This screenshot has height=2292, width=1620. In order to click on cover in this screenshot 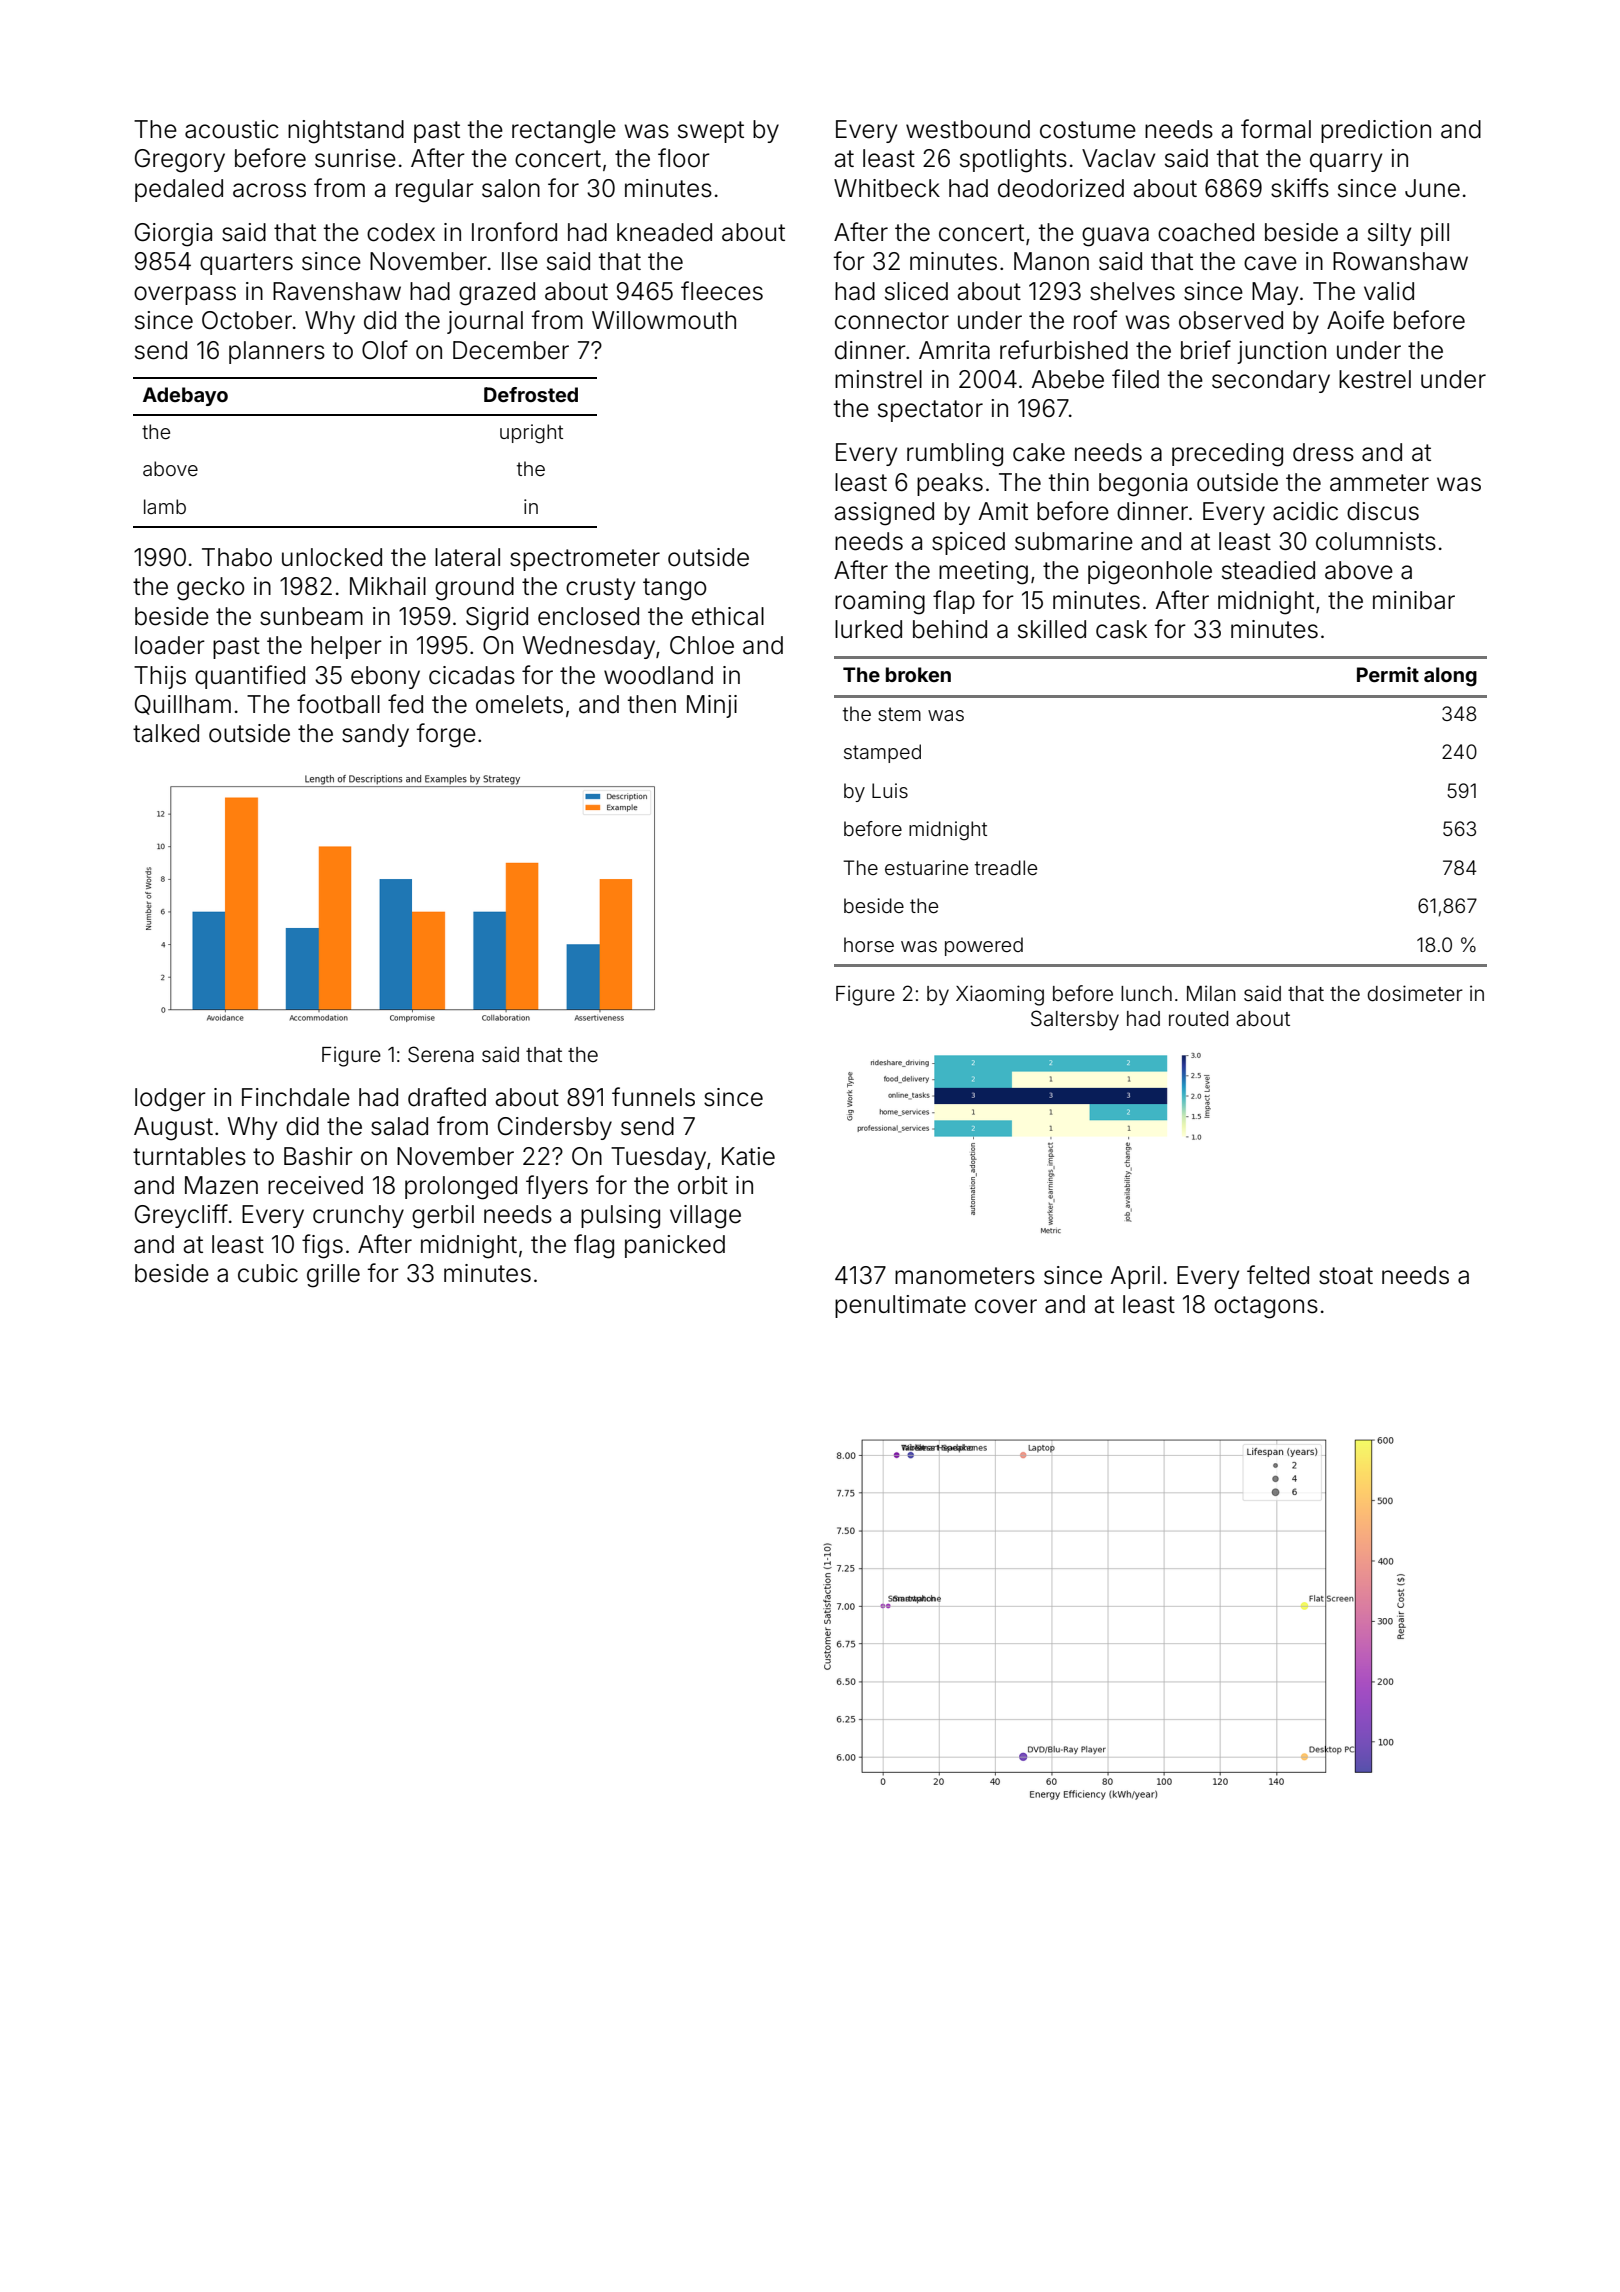, I will do `click(1006, 1306)`.
